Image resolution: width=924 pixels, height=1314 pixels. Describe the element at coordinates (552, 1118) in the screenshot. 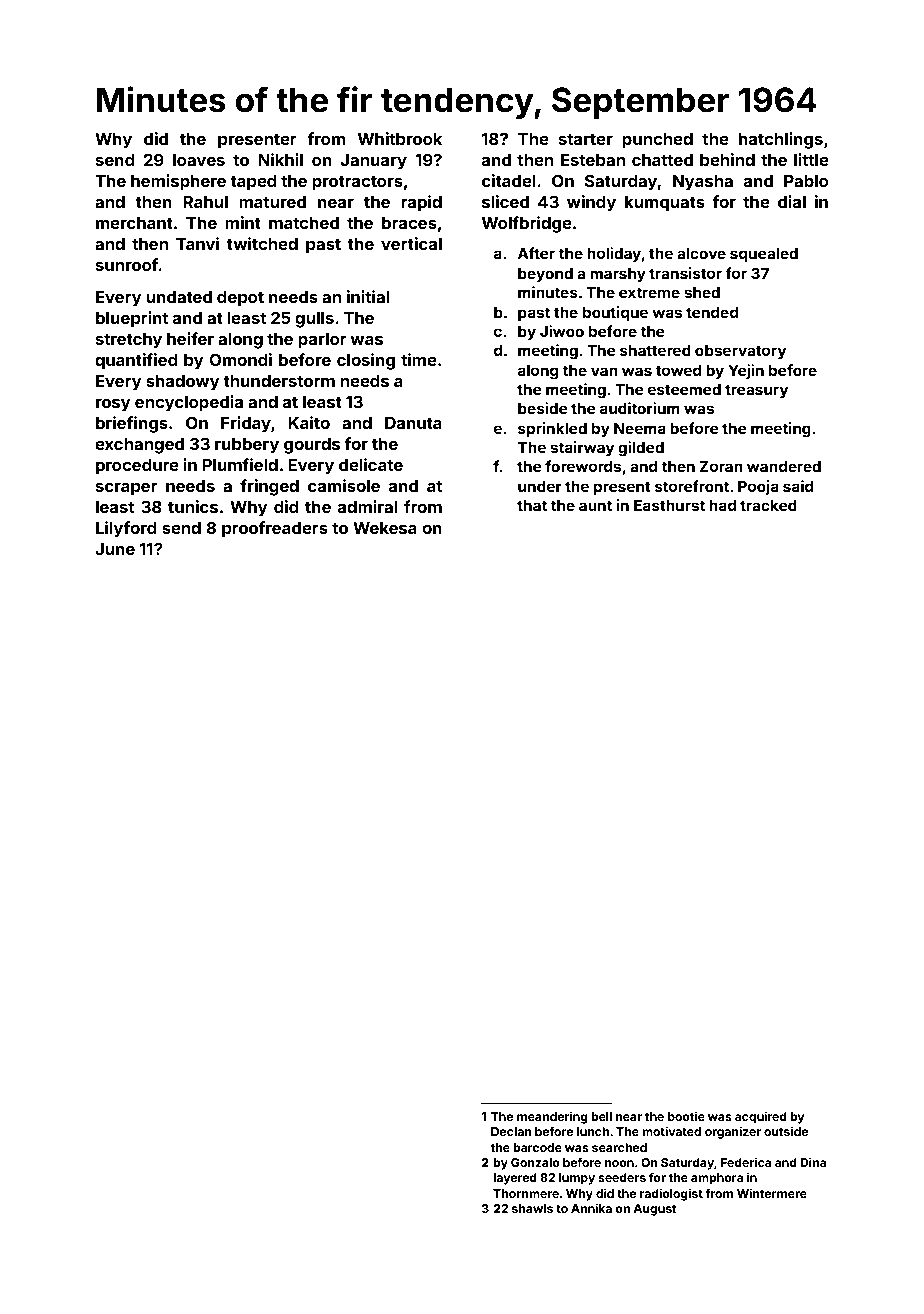

I see `meandering` at that location.
